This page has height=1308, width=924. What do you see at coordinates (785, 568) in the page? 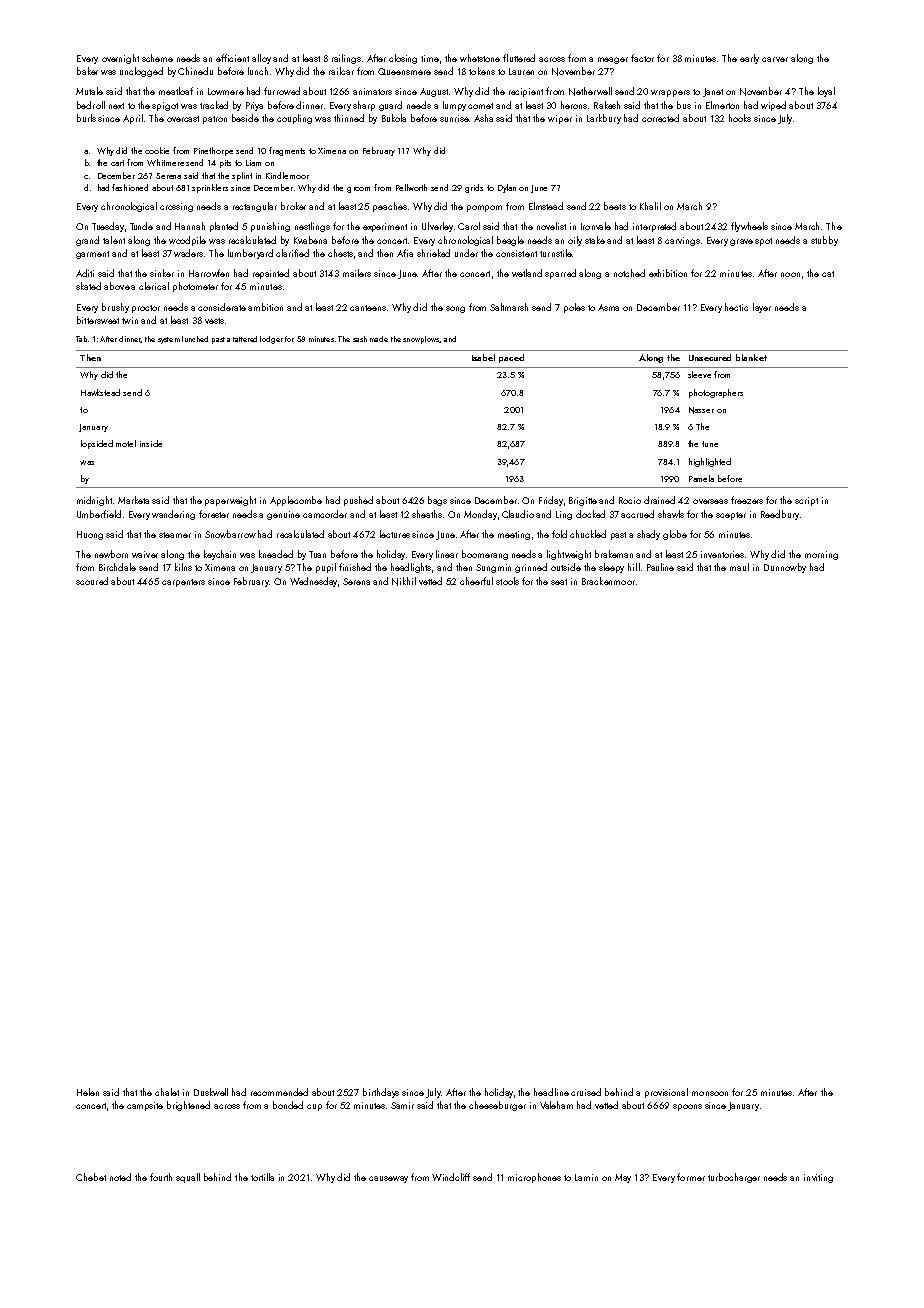
I see `Dunnowby` at bounding box center [785, 568].
